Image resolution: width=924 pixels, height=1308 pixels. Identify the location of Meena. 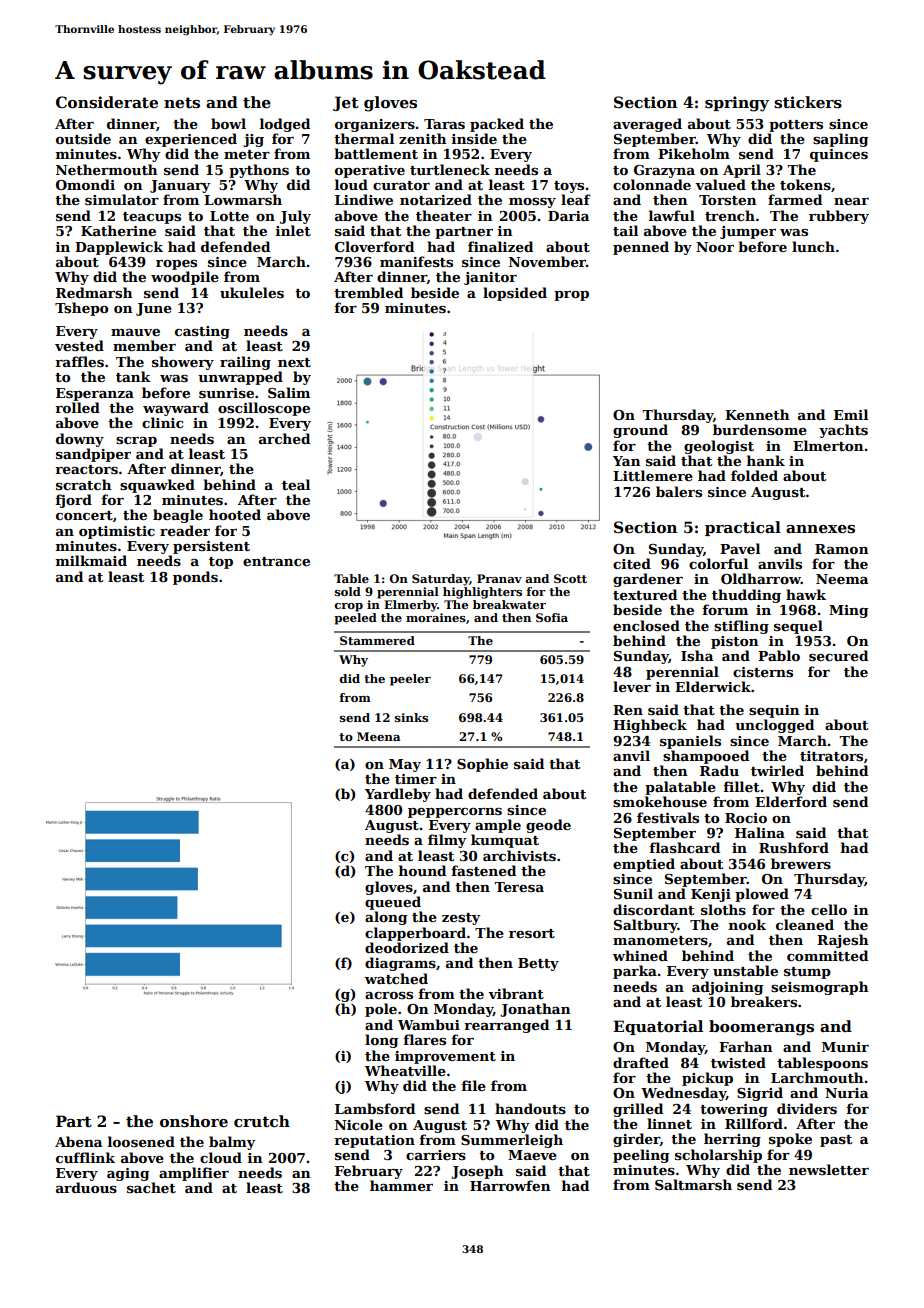
(379, 736).
